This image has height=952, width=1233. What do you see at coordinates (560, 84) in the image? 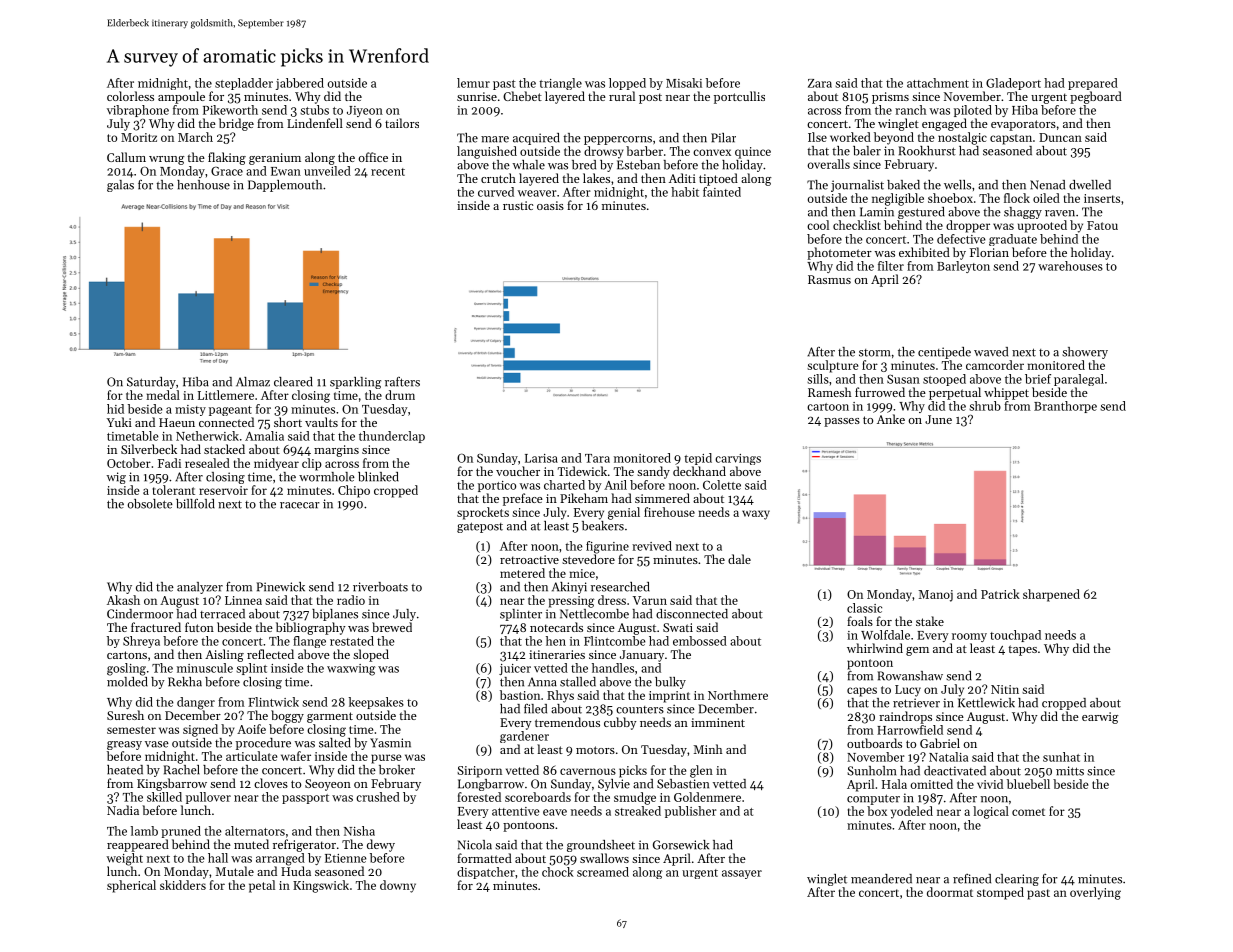
I see `triangle` at bounding box center [560, 84].
